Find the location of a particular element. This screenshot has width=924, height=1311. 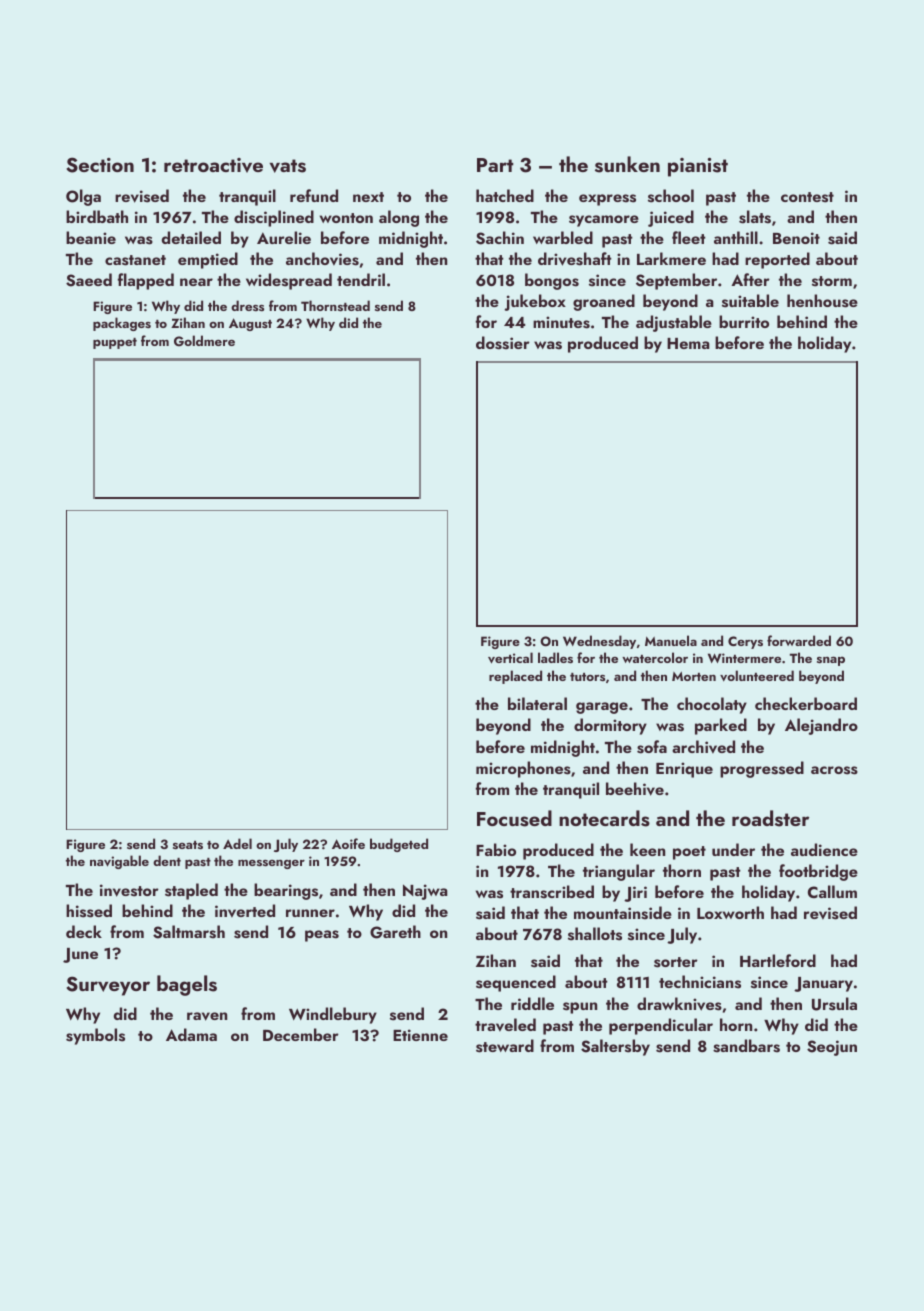

Section is located at coordinates (100, 165).
